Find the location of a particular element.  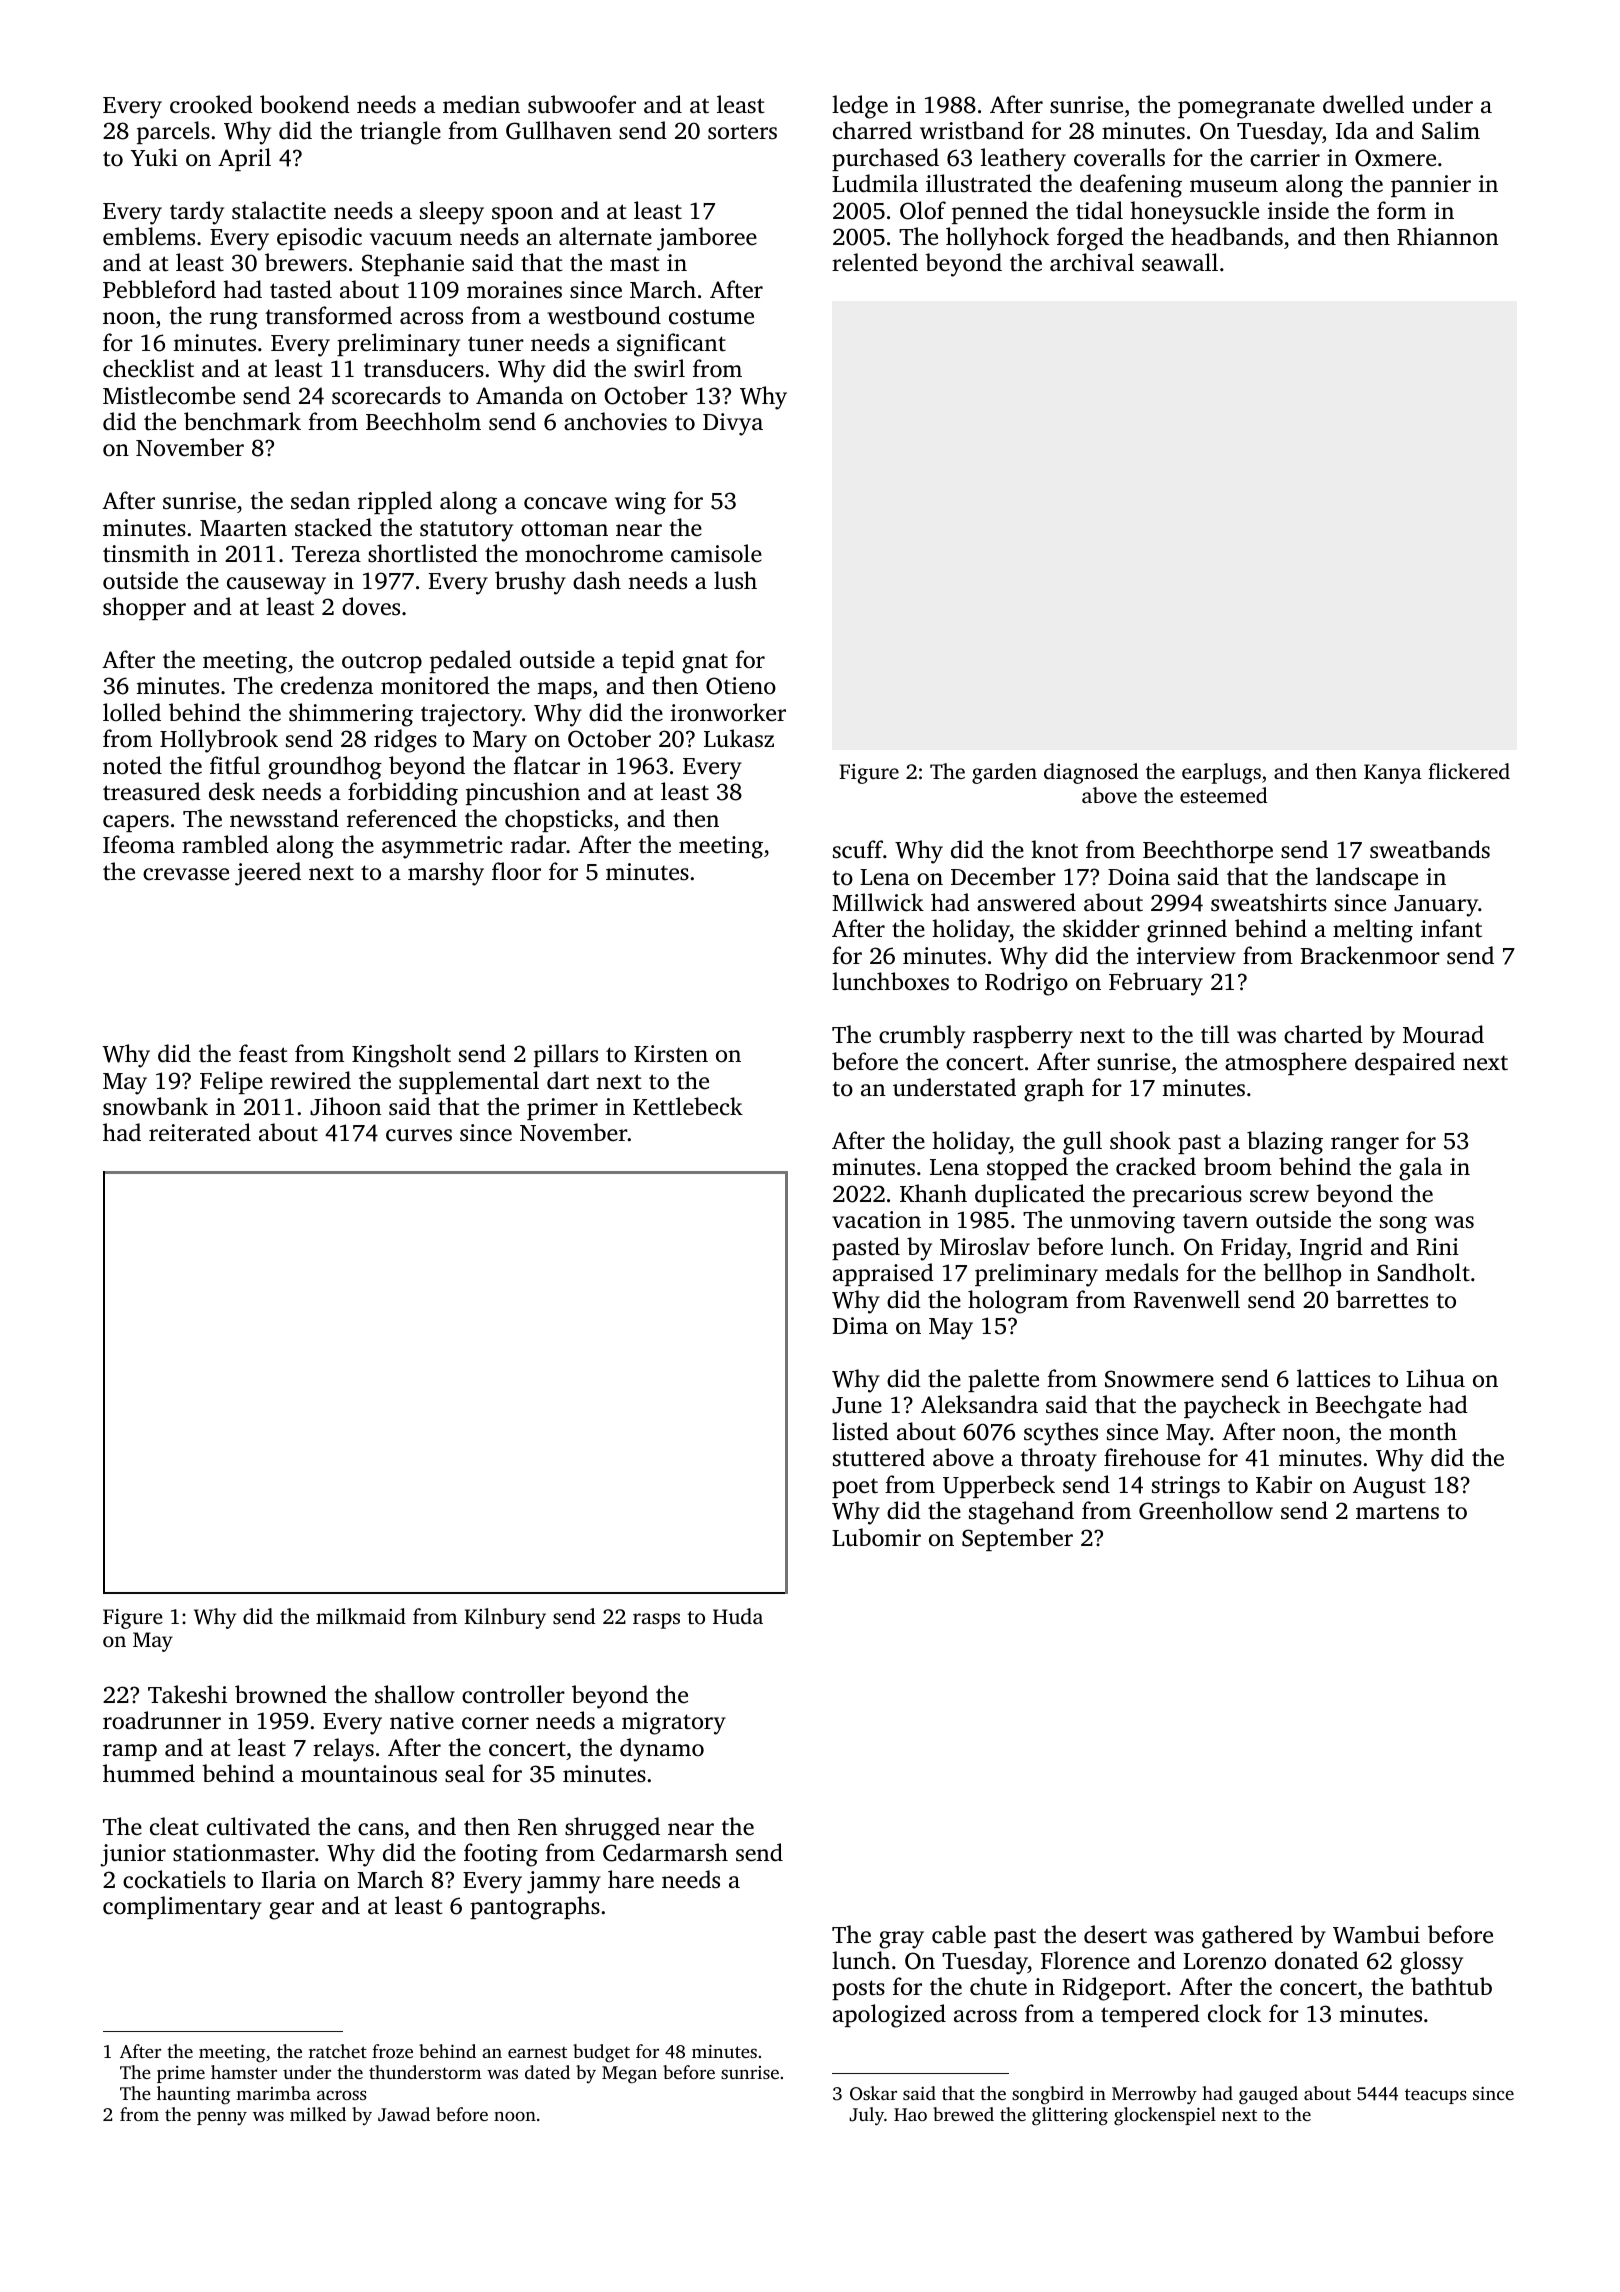

dwelled is located at coordinates (1363, 104).
